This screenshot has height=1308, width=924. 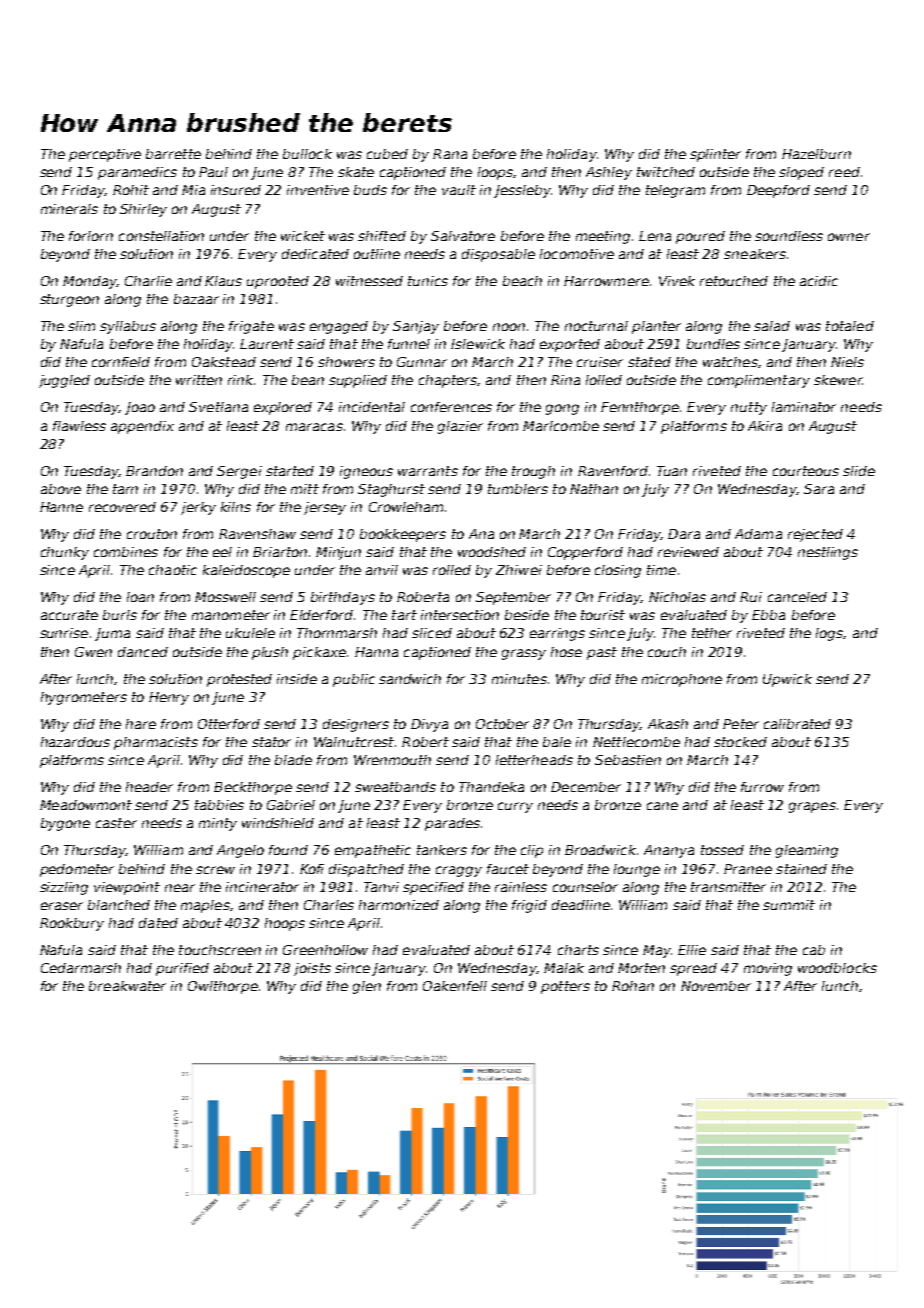 I want to click on planter, so click(x=656, y=327).
